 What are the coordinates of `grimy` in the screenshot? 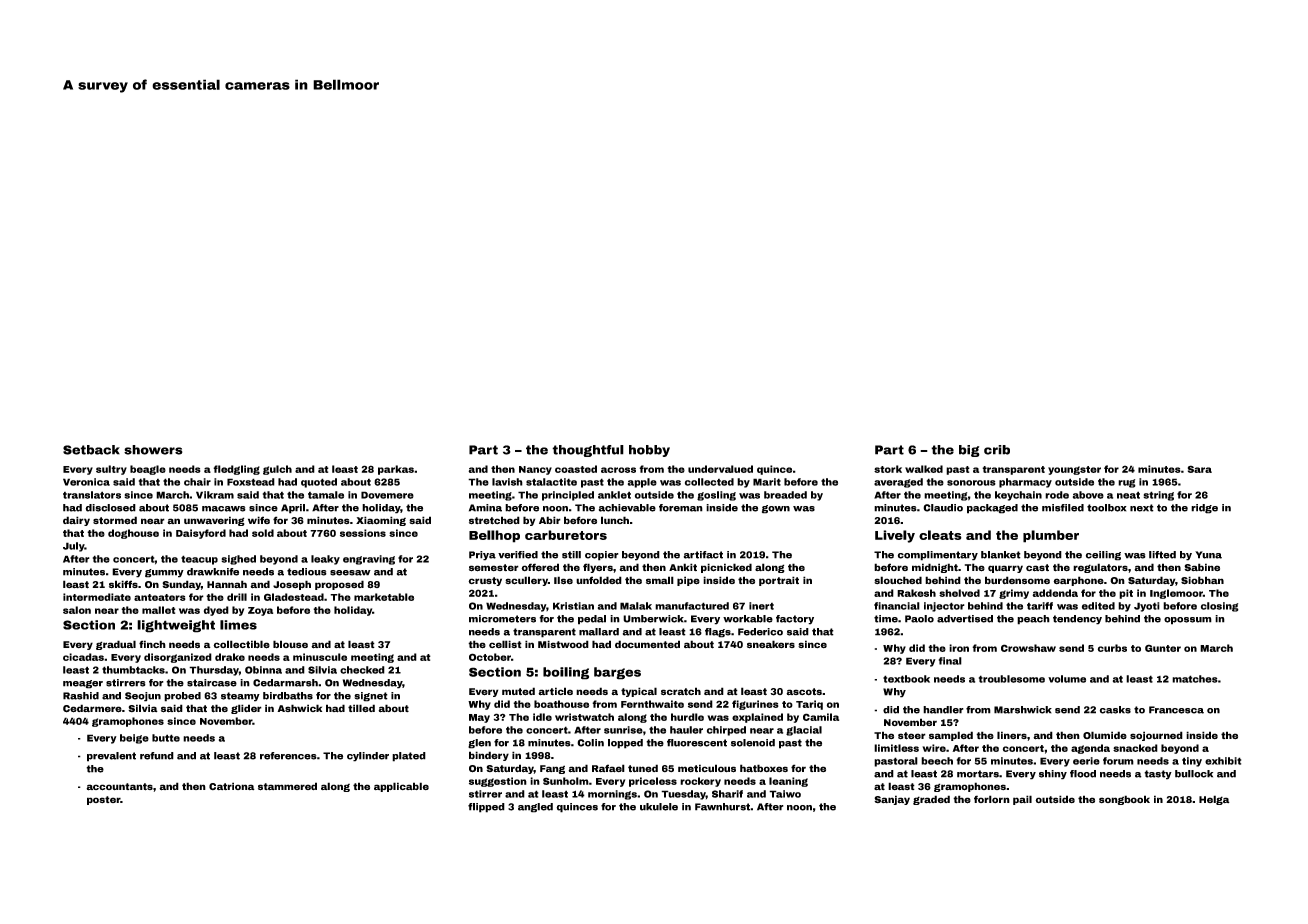 It's located at (1014, 594).
